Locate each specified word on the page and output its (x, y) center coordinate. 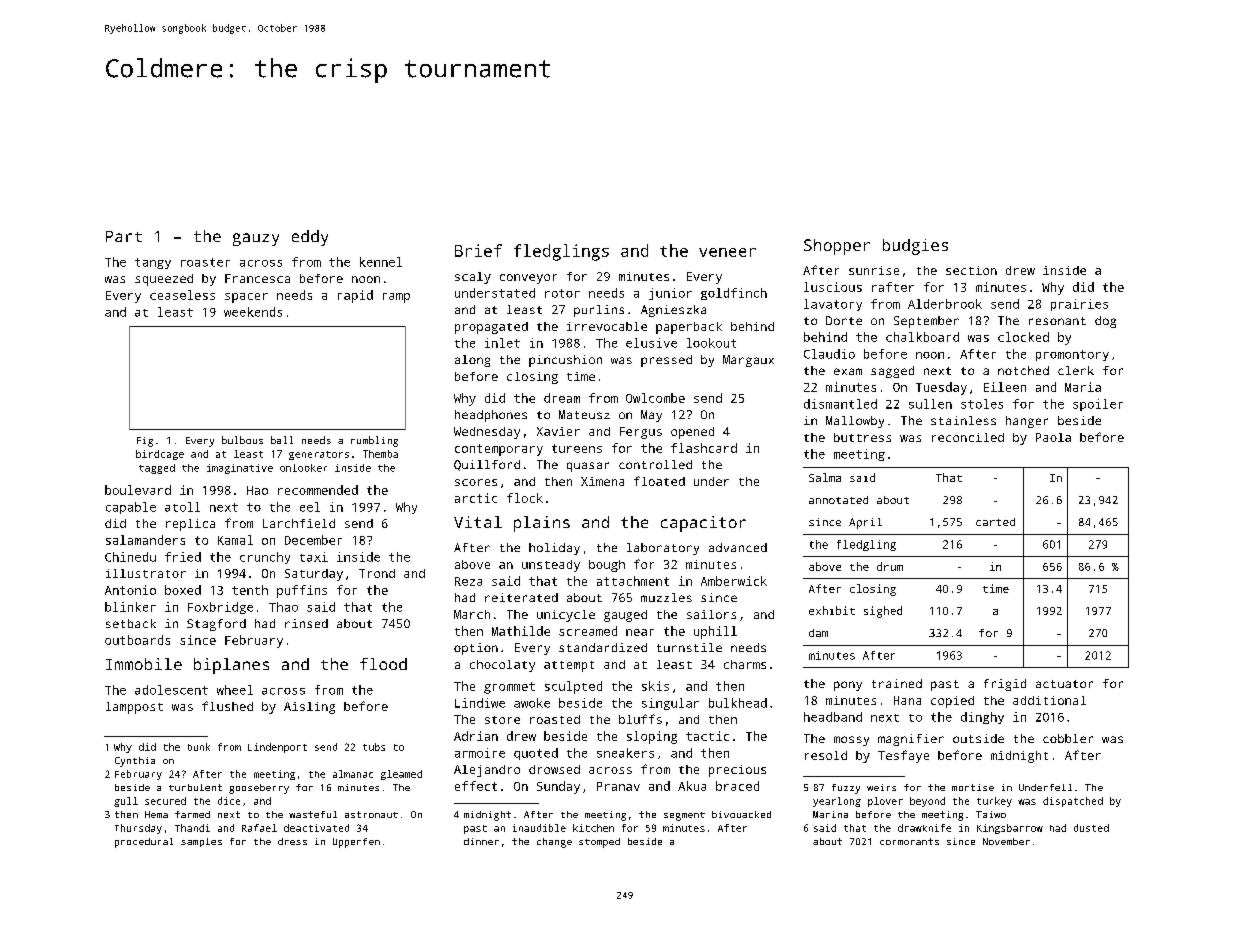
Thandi (192, 828)
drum (890, 566)
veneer (727, 252)
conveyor (528, 279)
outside (978, 738)
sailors (711, 614)
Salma (825, 477)
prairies (1079, 305)
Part (124, 236)
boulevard (138, 490)
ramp (396, 298)
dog (1105, 322)
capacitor (703, 524)
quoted (536, 754)
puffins (302, 591)
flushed (227, 706)
